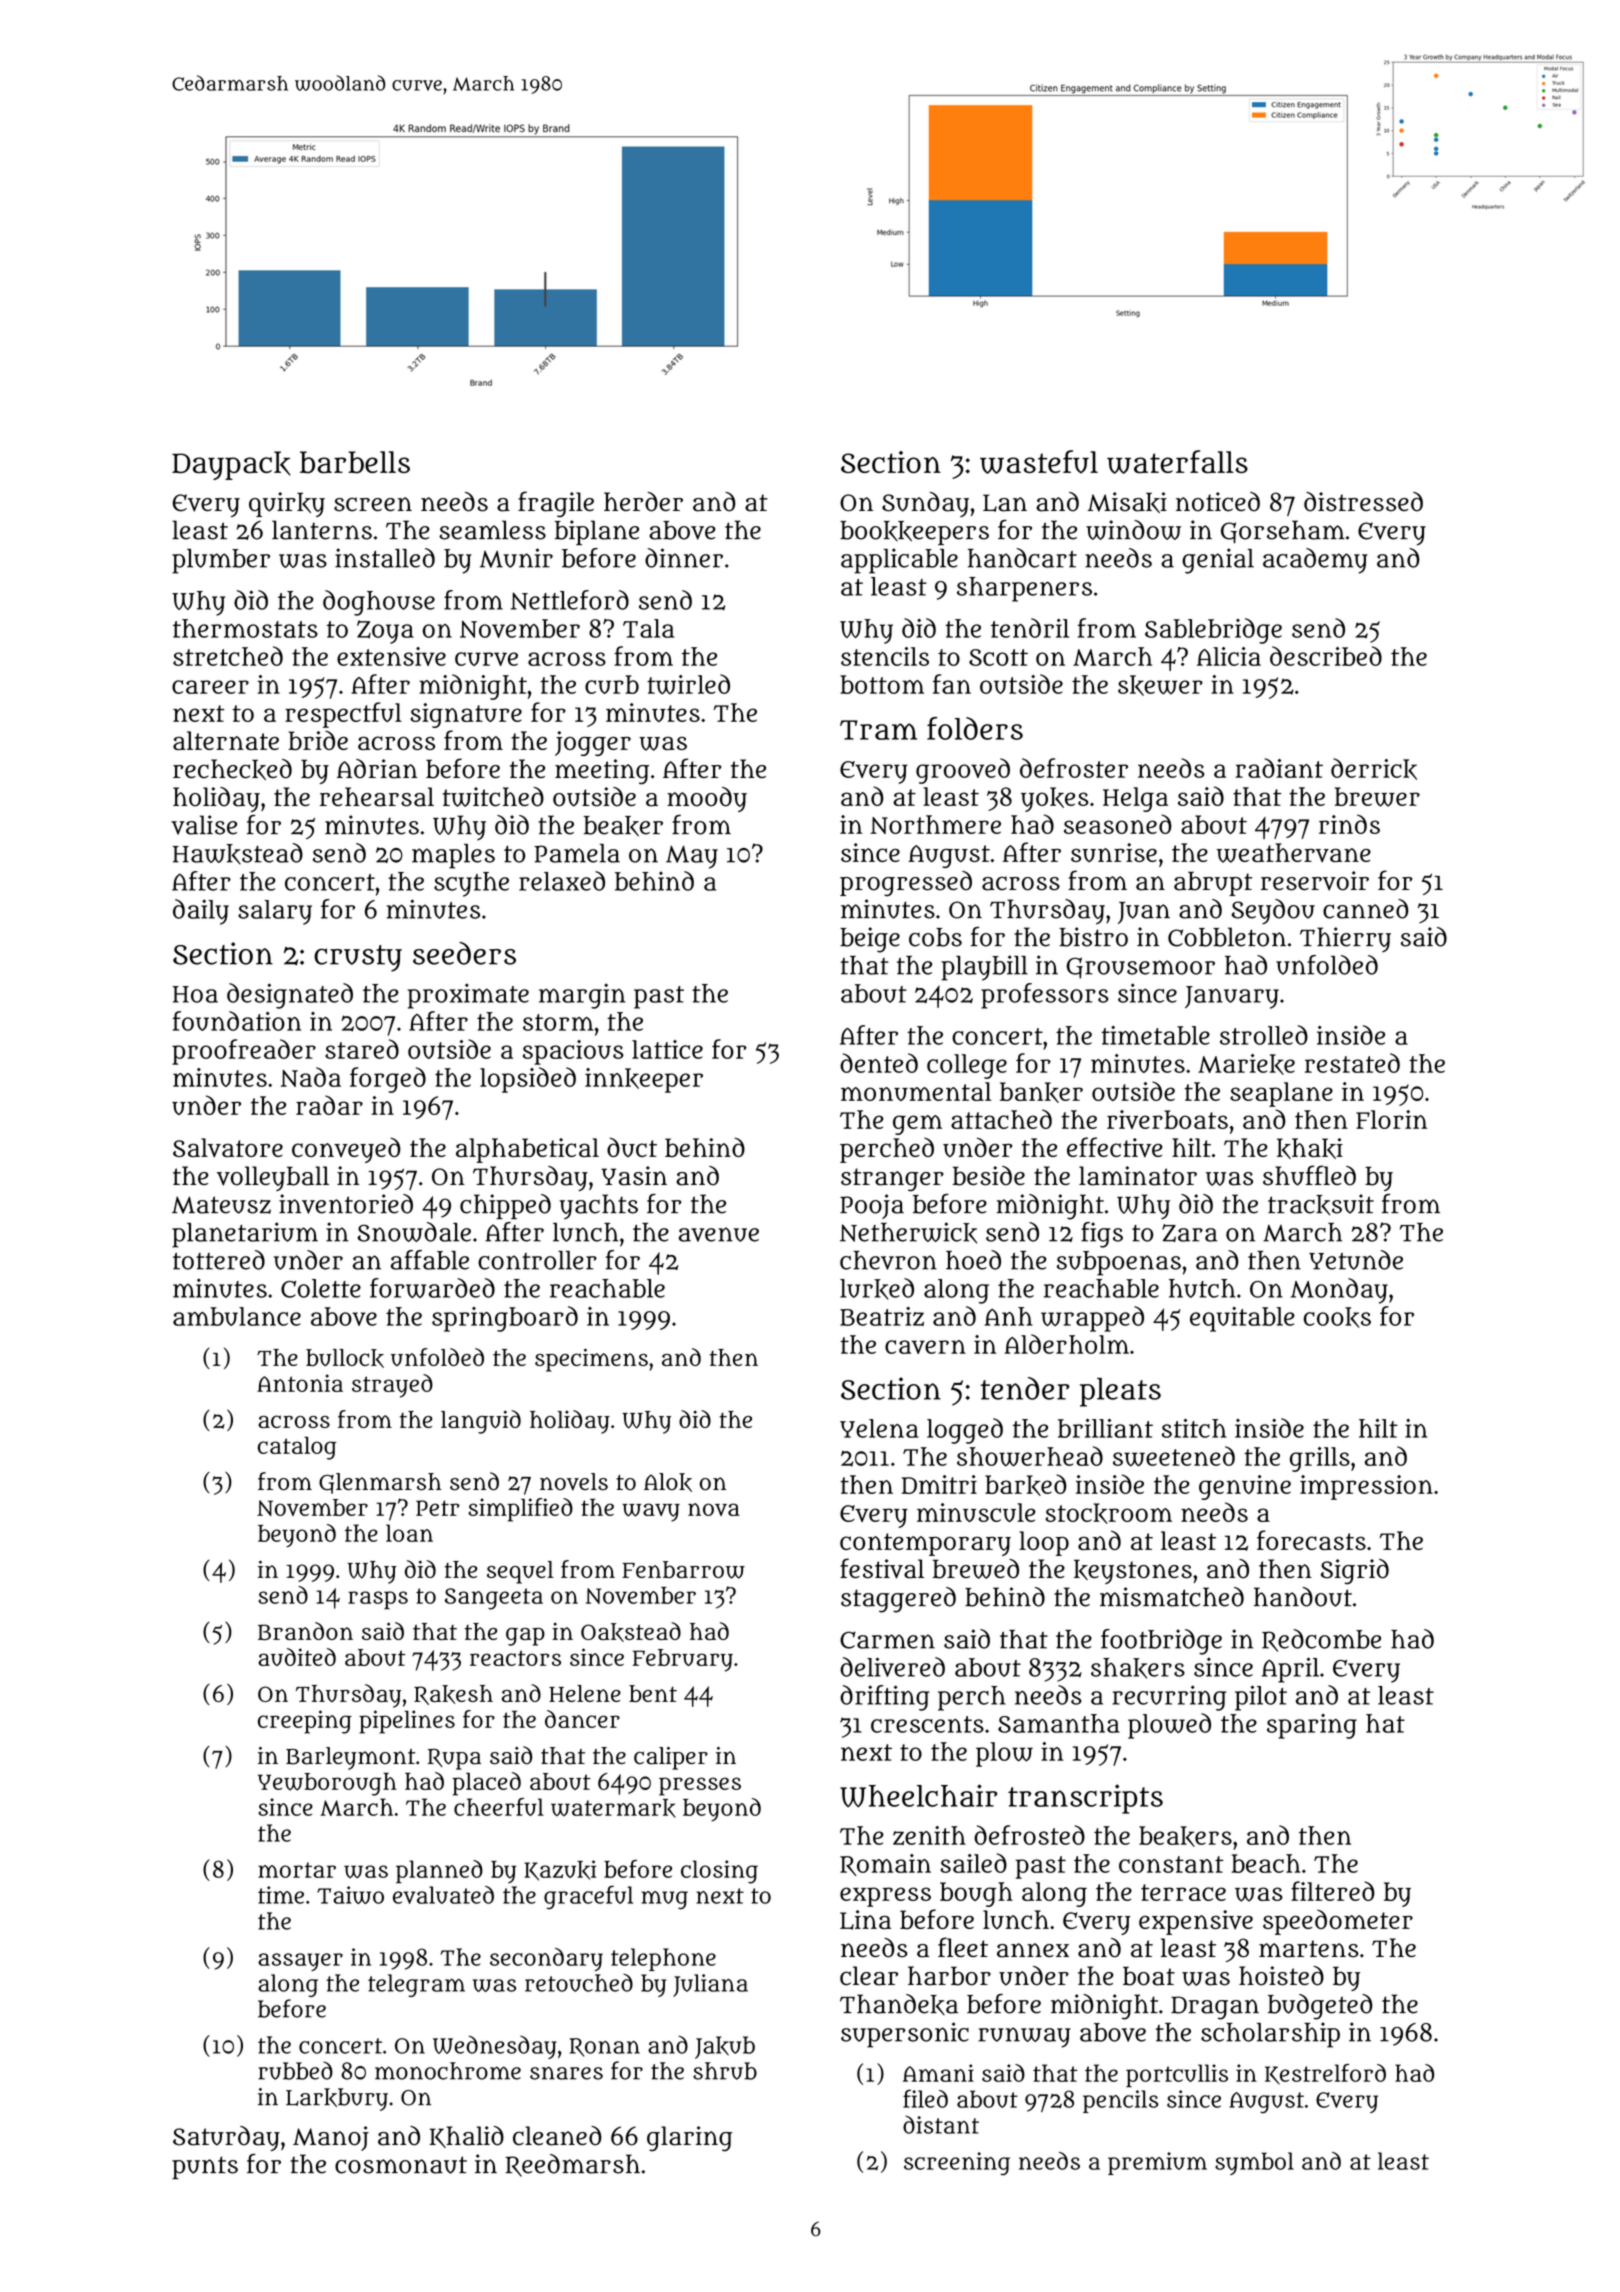 This page has width=1620, height=2292. Describe the element at coordinates (195, 994) in the page. I see `Hoa` at that location.
